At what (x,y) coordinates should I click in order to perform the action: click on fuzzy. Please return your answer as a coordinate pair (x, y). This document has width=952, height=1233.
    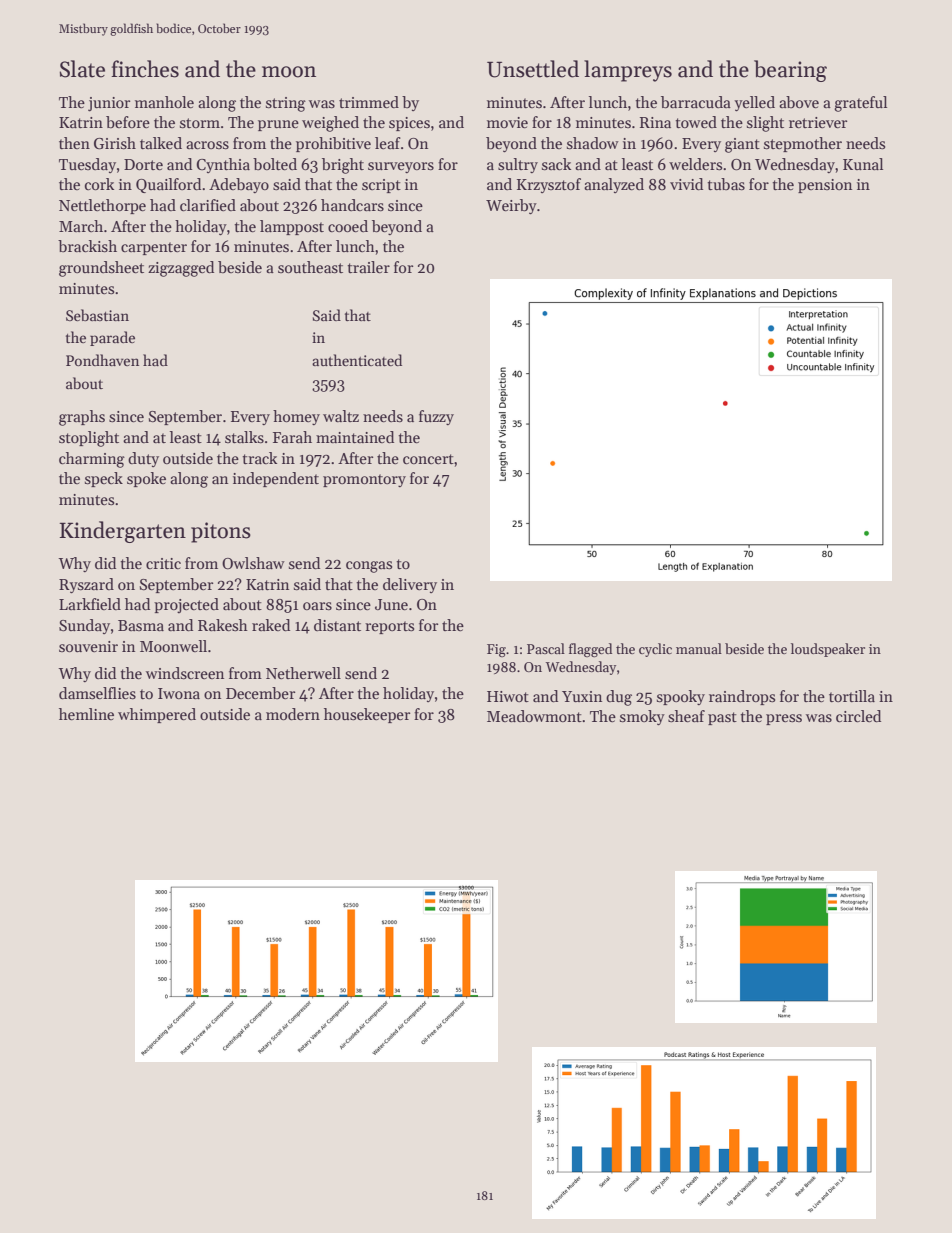
    Looking at the image, I should click on (436, 417).
